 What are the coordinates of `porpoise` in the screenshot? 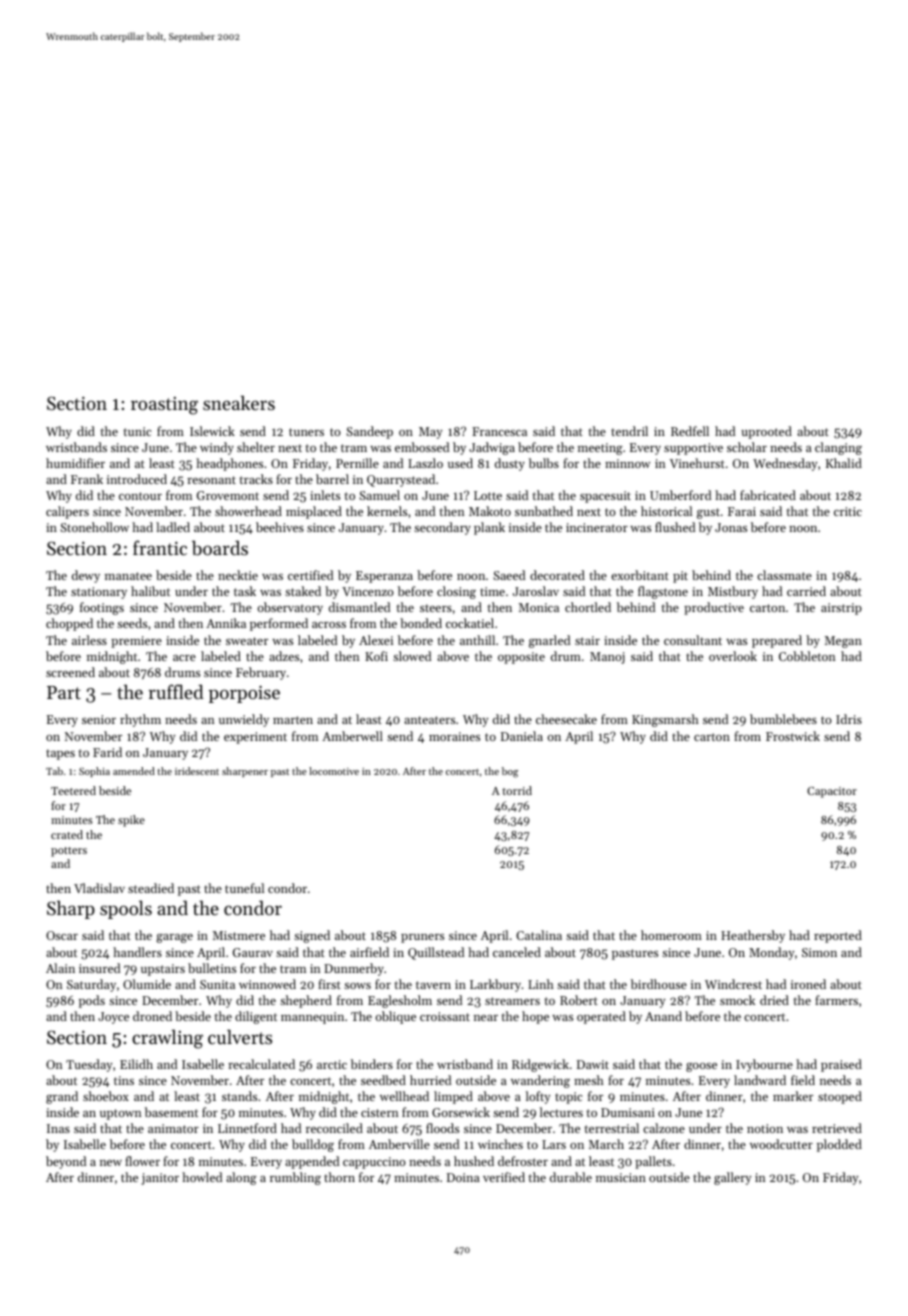 It's located at (244, 694).
